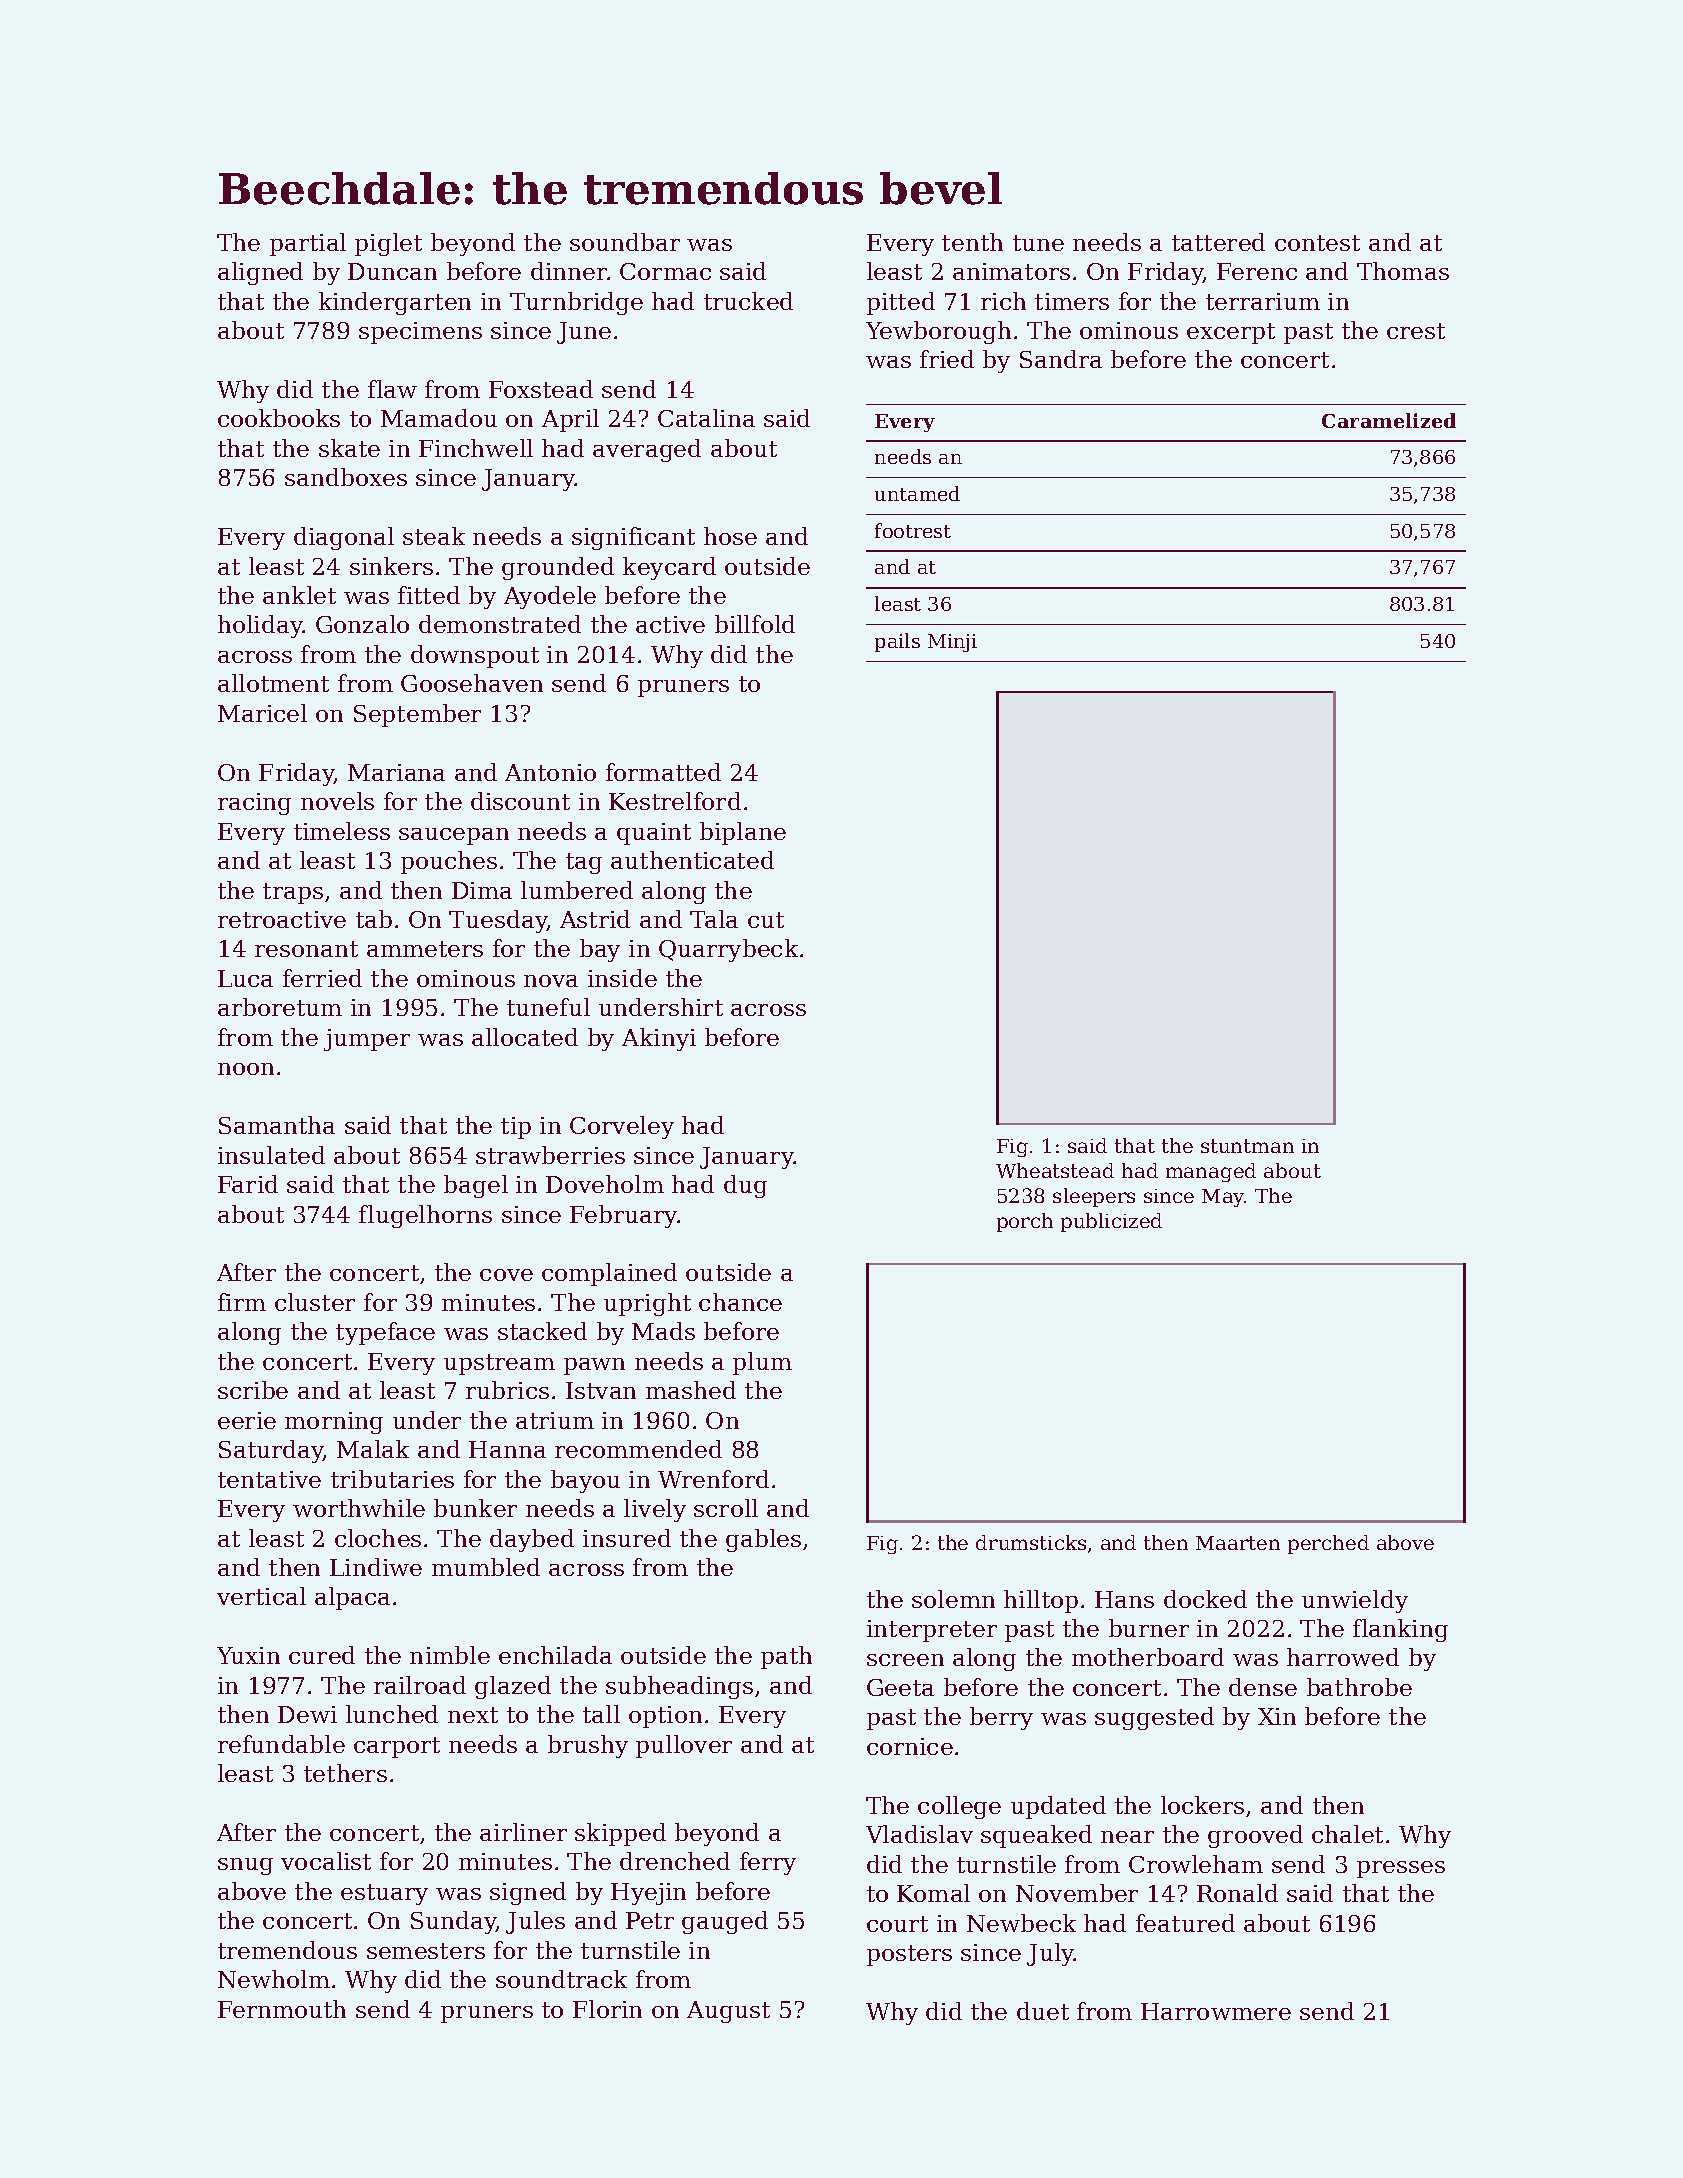 The height and width of the screenshot is (2178, 1683). What do you see at coordinates (748, 301) in the screenshot?
I see `trucked` at bounding box center [748, 301].
